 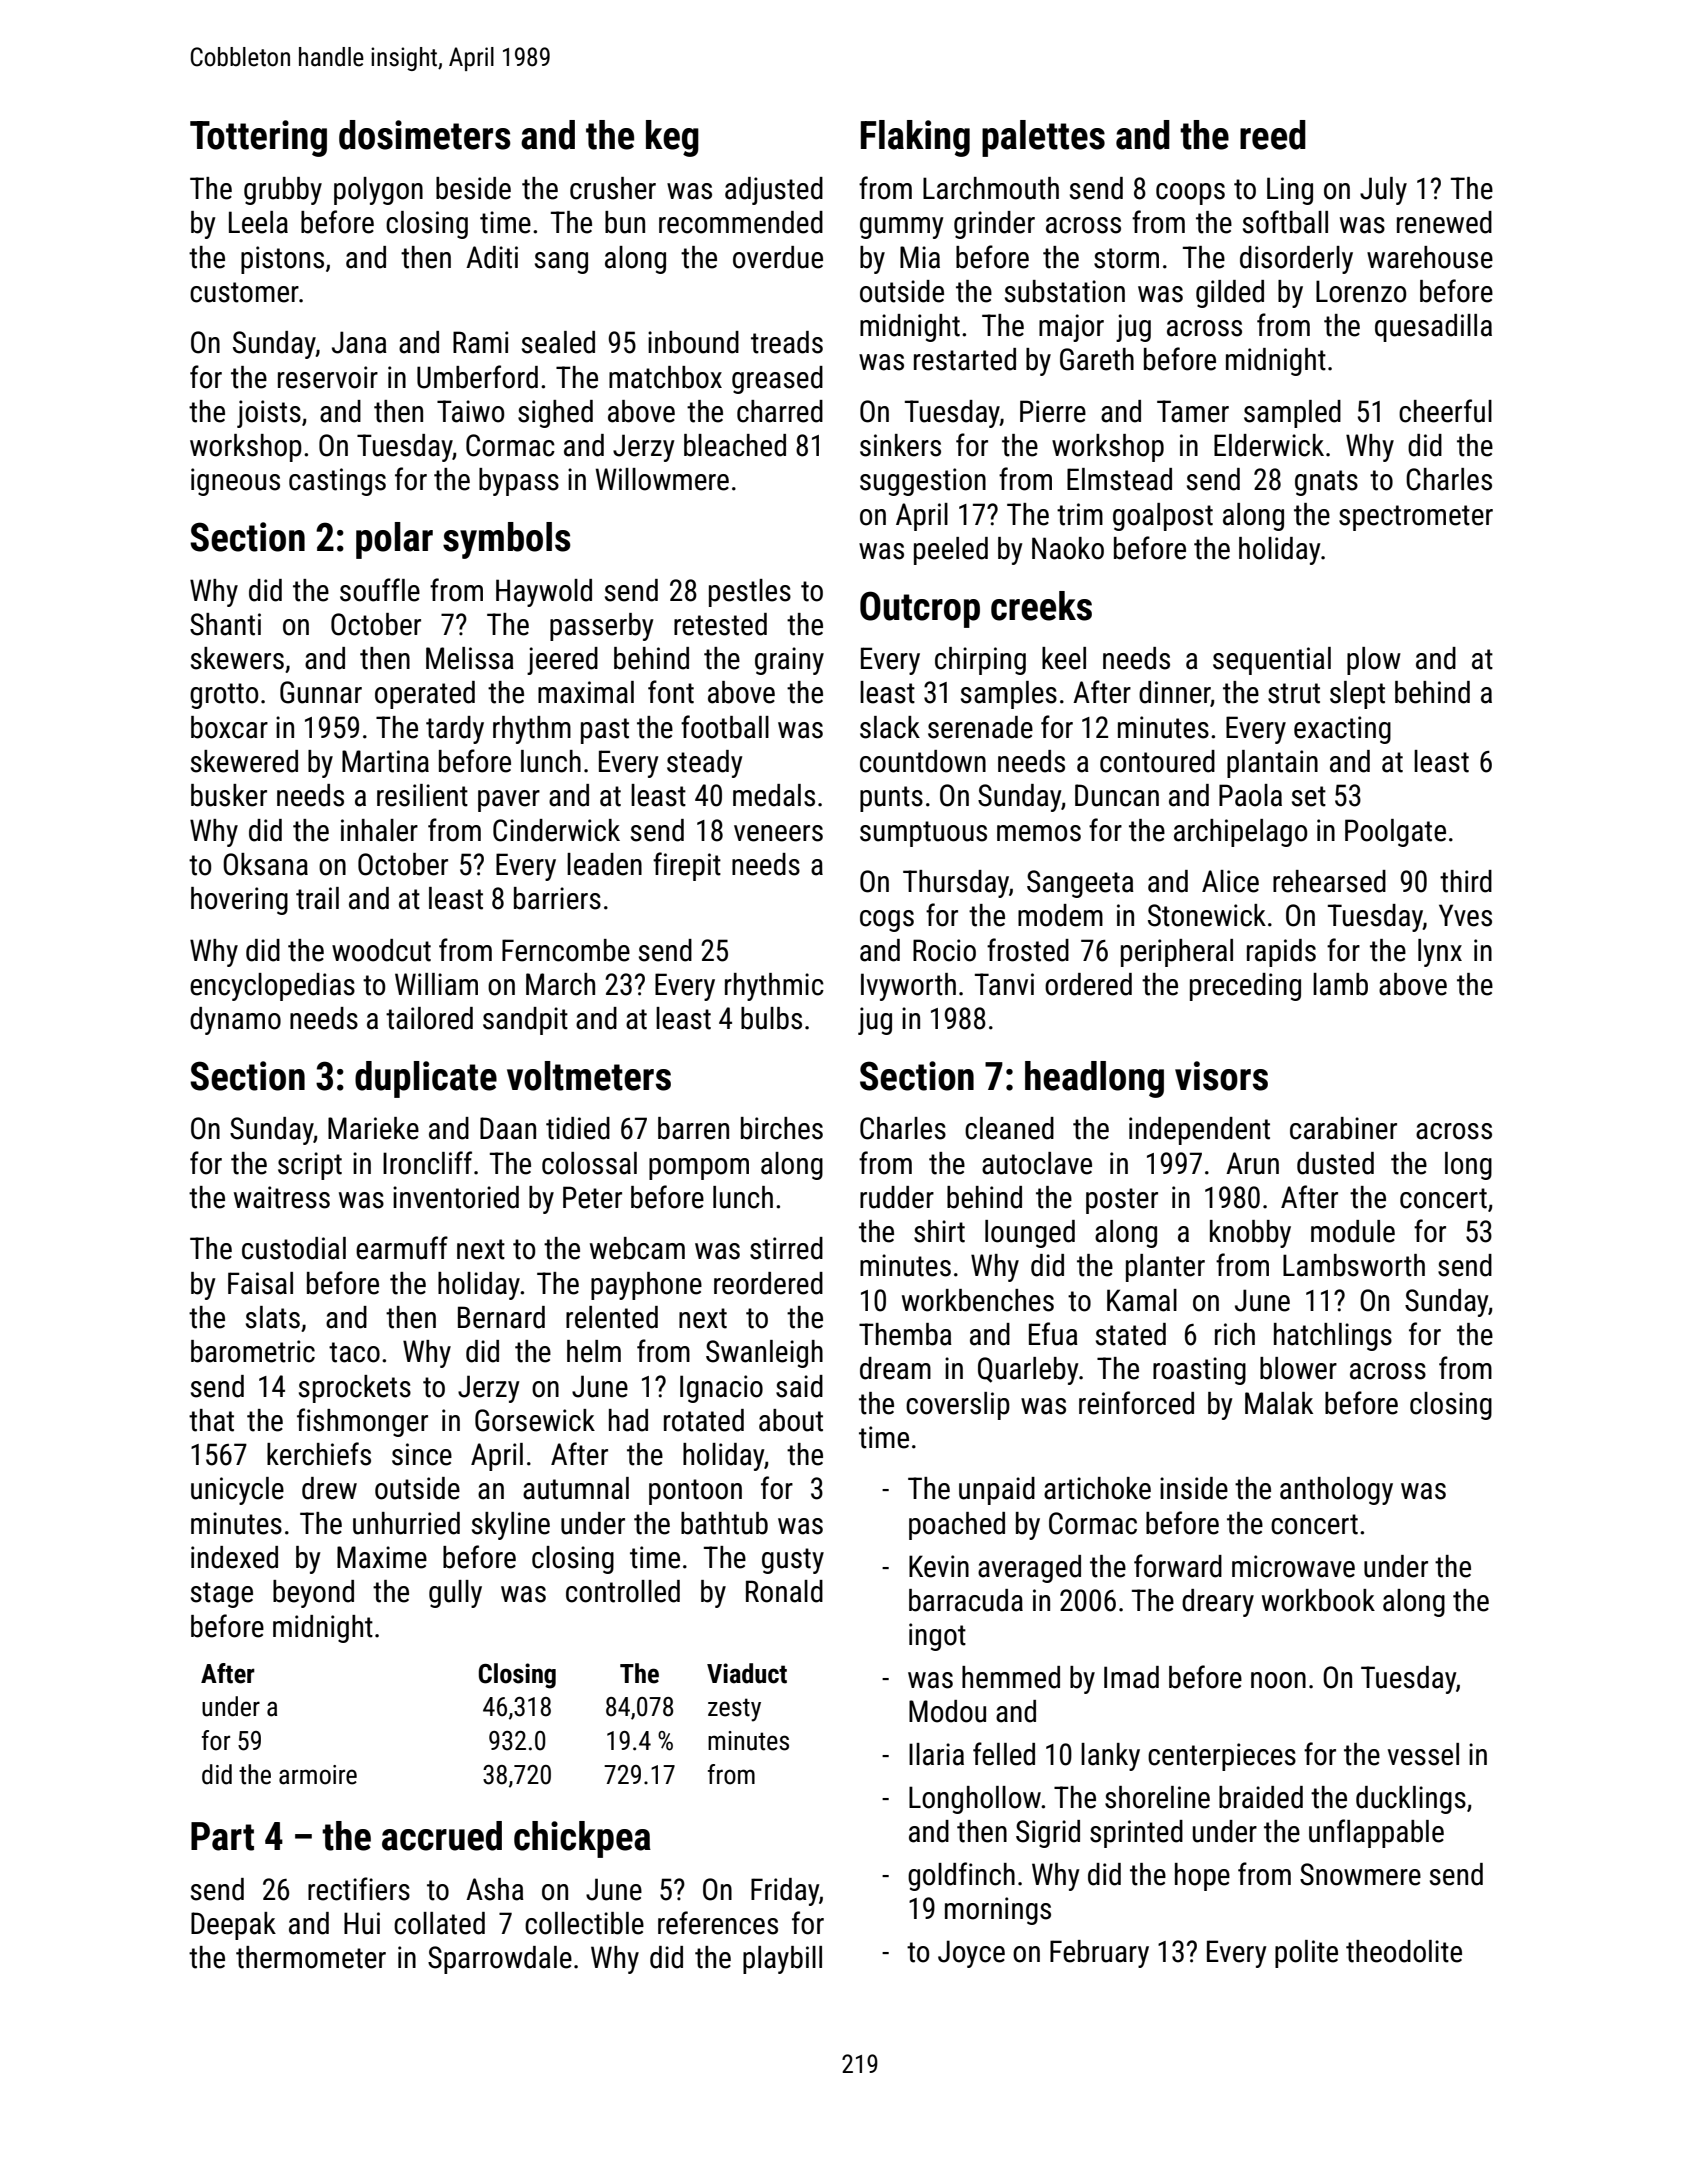 What do you see at coordinates (915, 138) in the screenshot?
I see `Flaking` at bounding box center [915, 138].
